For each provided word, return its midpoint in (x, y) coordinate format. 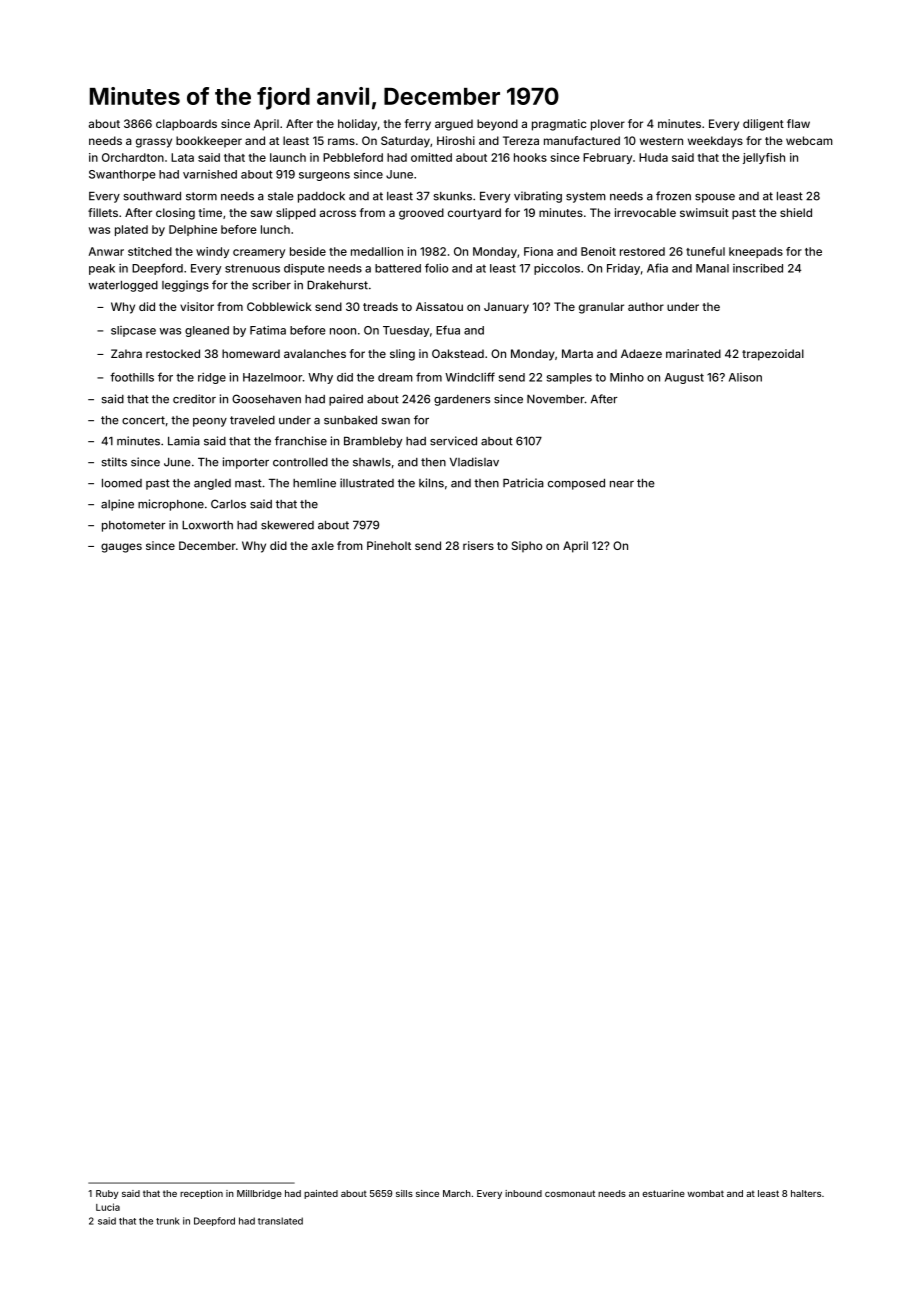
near (622, 484)
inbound (523, 1193)
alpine (117, 505)
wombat (705, 1193)
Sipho (527, 546)
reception (201, 1194)
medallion (377, 251)
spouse (715, 198)
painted (321, 1194)
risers (478, 545)
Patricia (523, 483)
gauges (121, 548)
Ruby (107, 1194)
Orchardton (133, 157)
